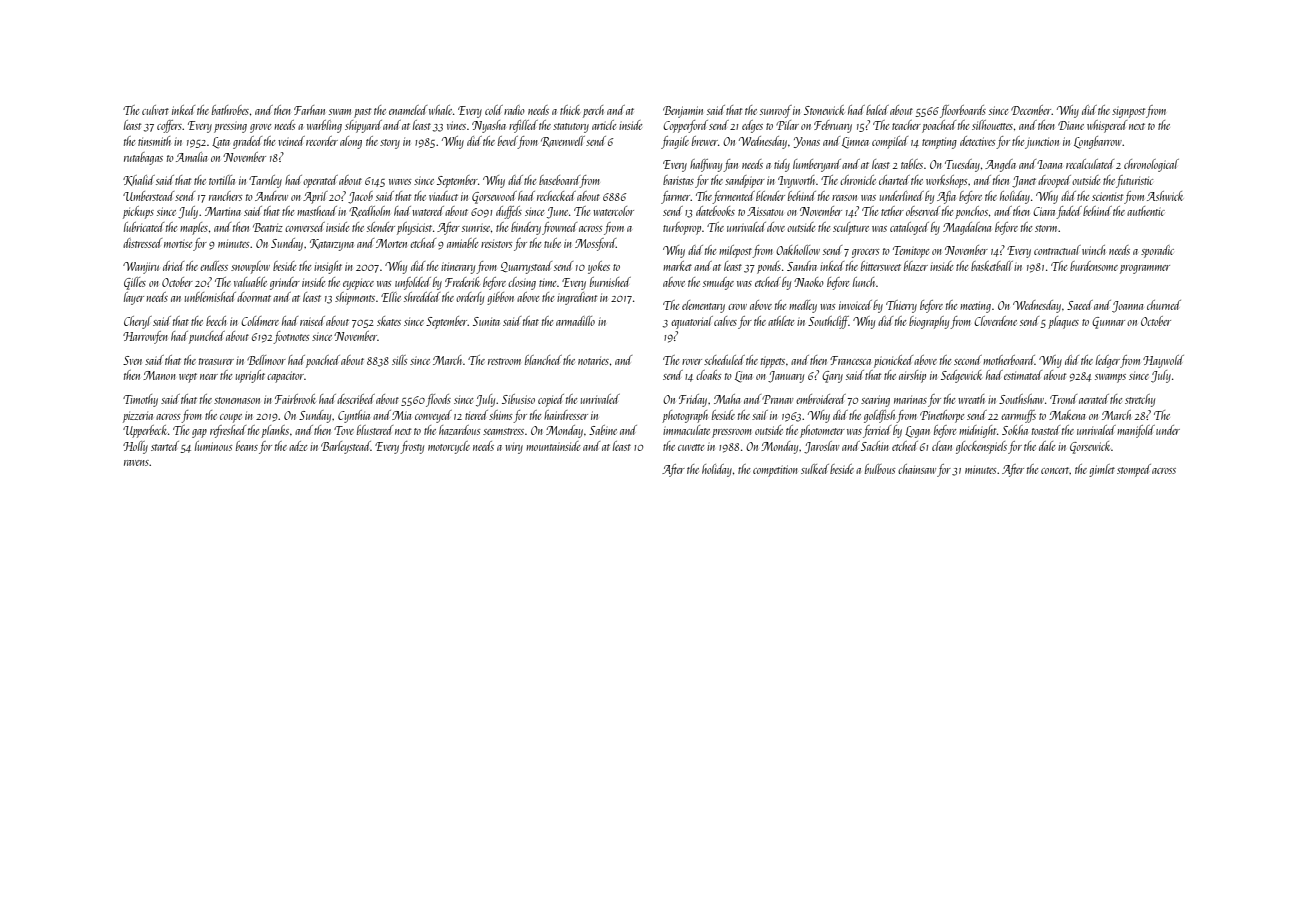  I want to click on aerated, so click(1094, 399).
